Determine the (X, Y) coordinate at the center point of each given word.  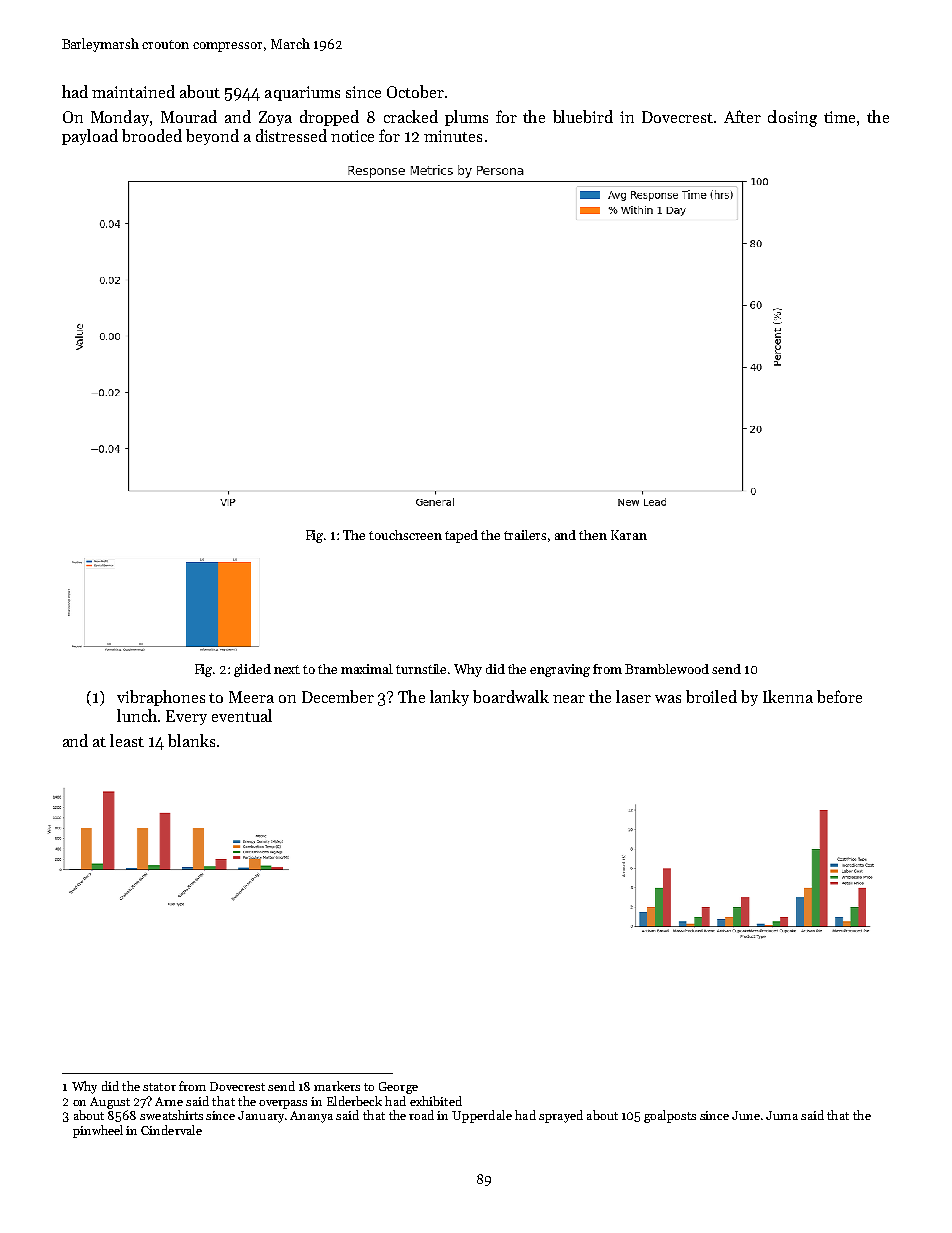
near (569, 699)
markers (337, 1086)
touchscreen (405, 535)
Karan (629, 535)
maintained (133, 91)
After (742, 116)
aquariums (302, 93)
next (287, 669)
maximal (367, 669)
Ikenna (788, 696)
